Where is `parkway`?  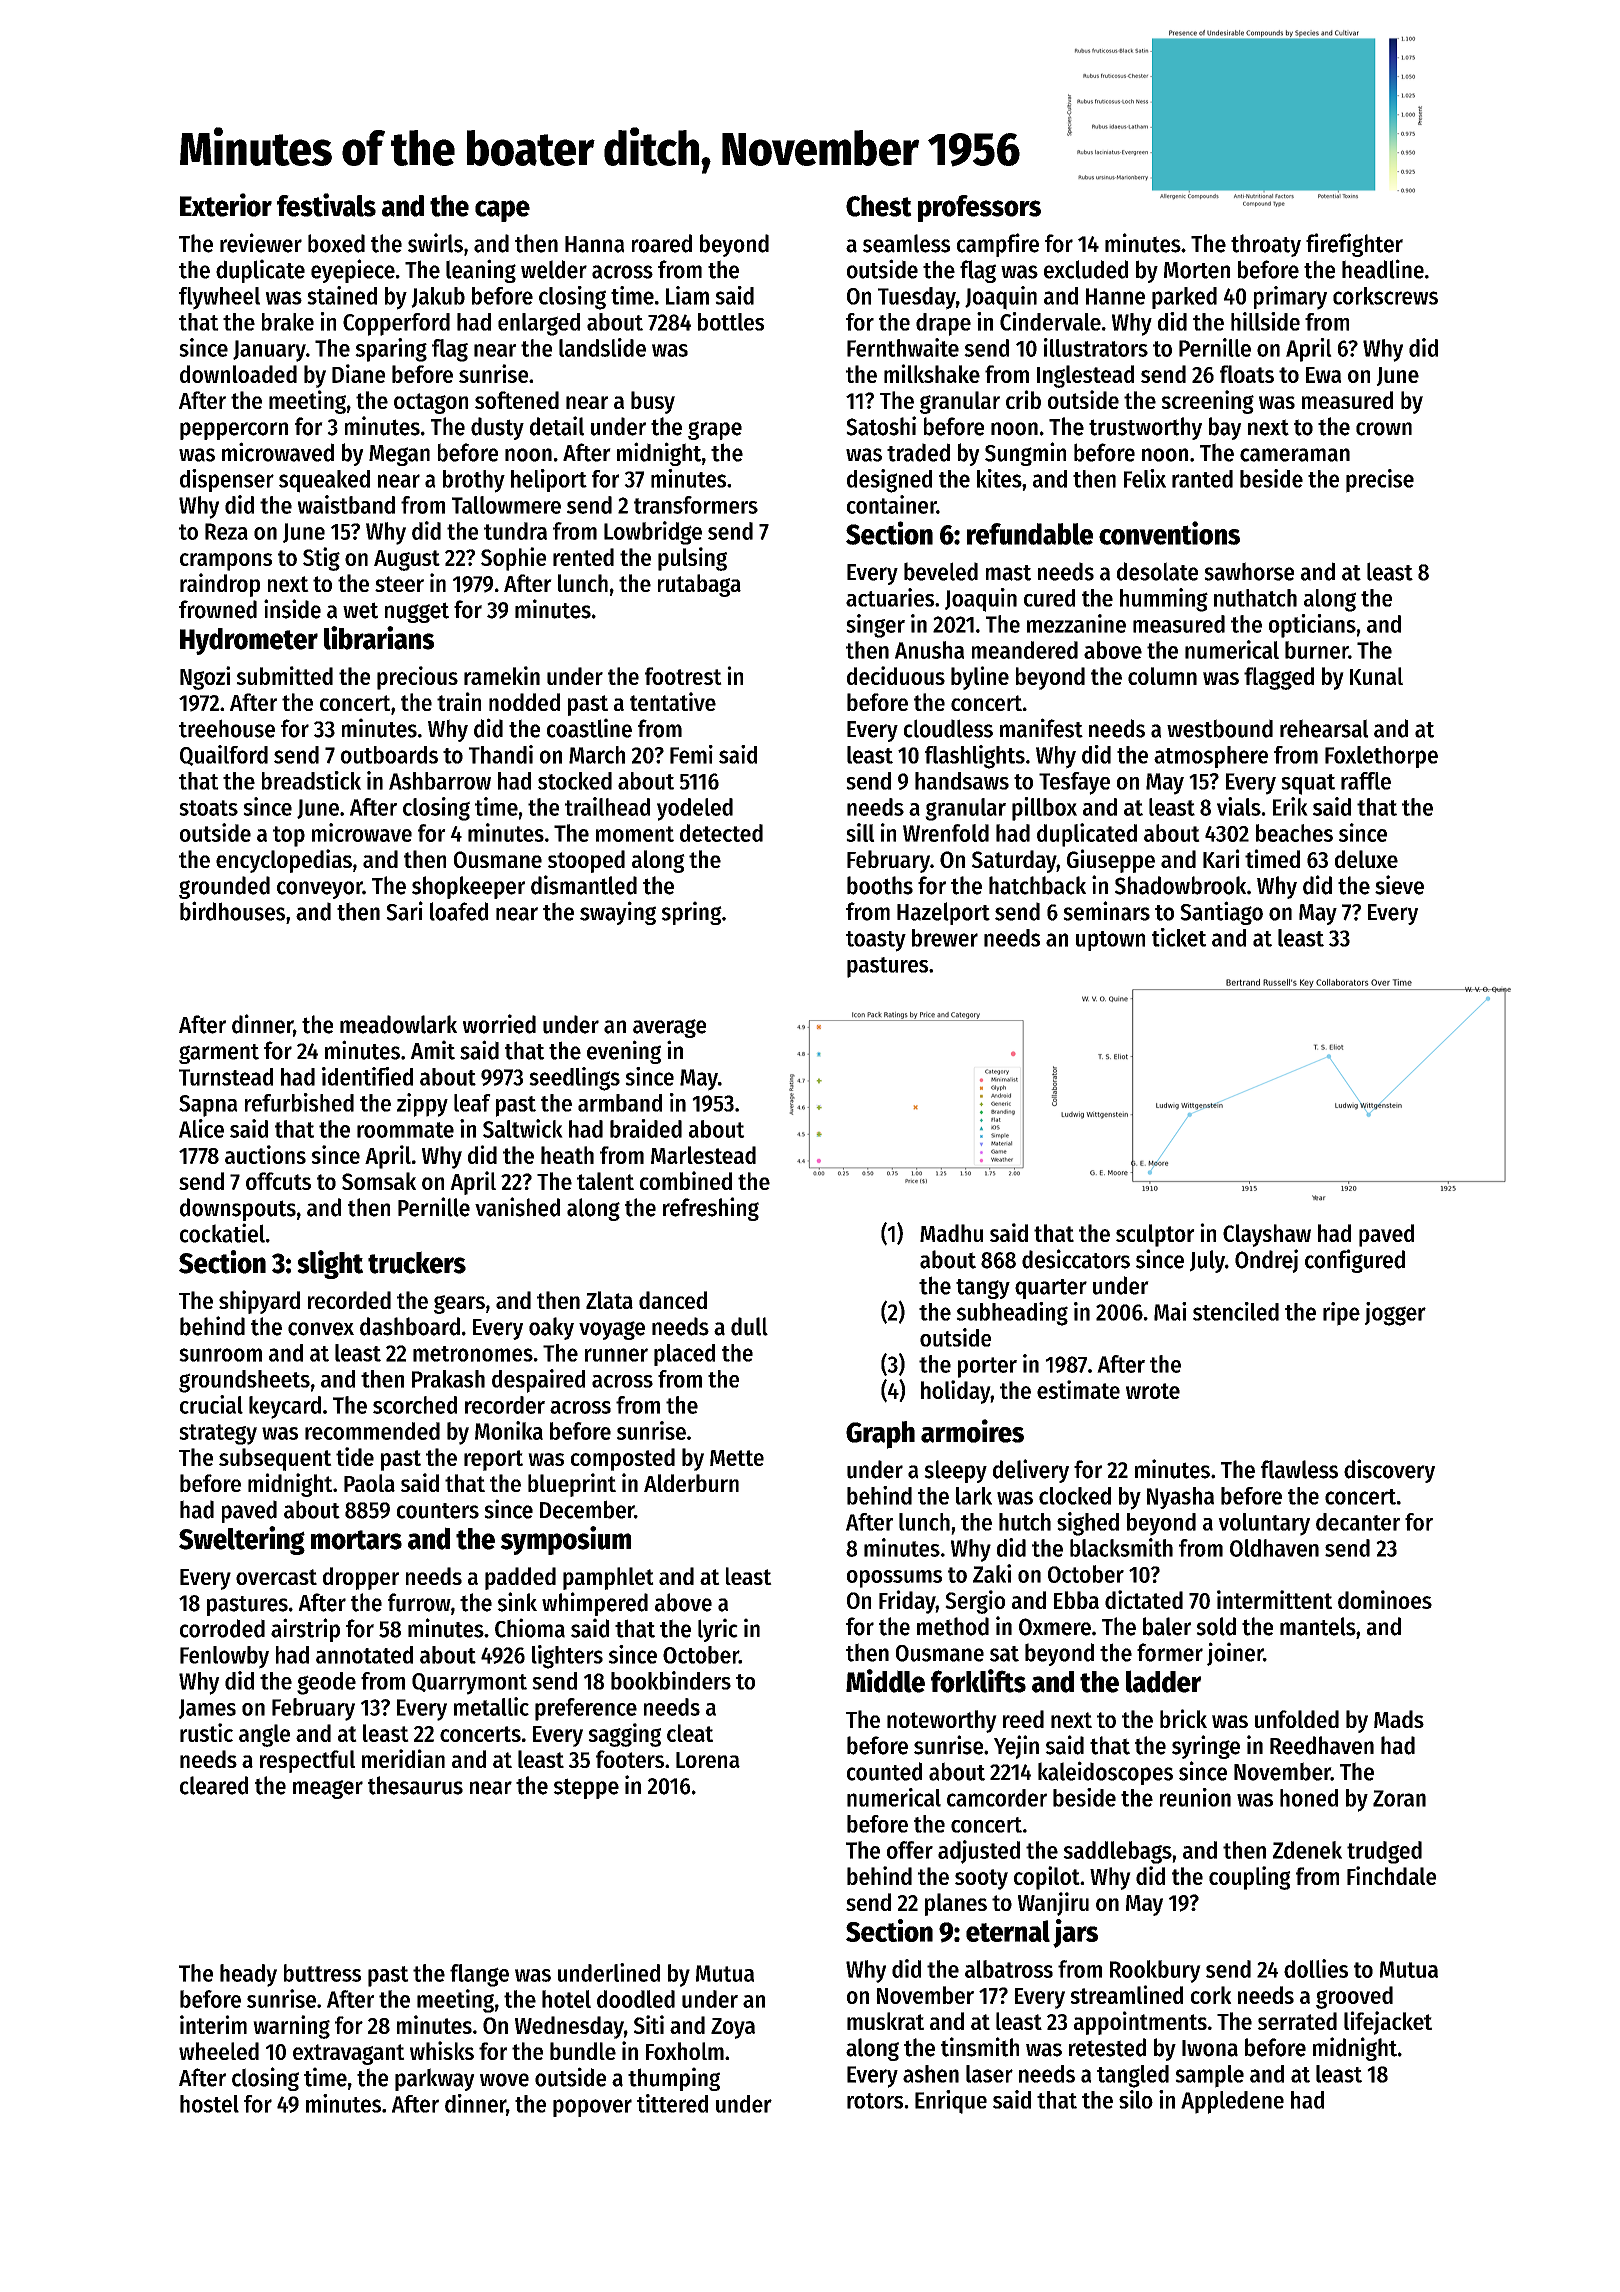
parkway is located at coordinates (435, 2079).
